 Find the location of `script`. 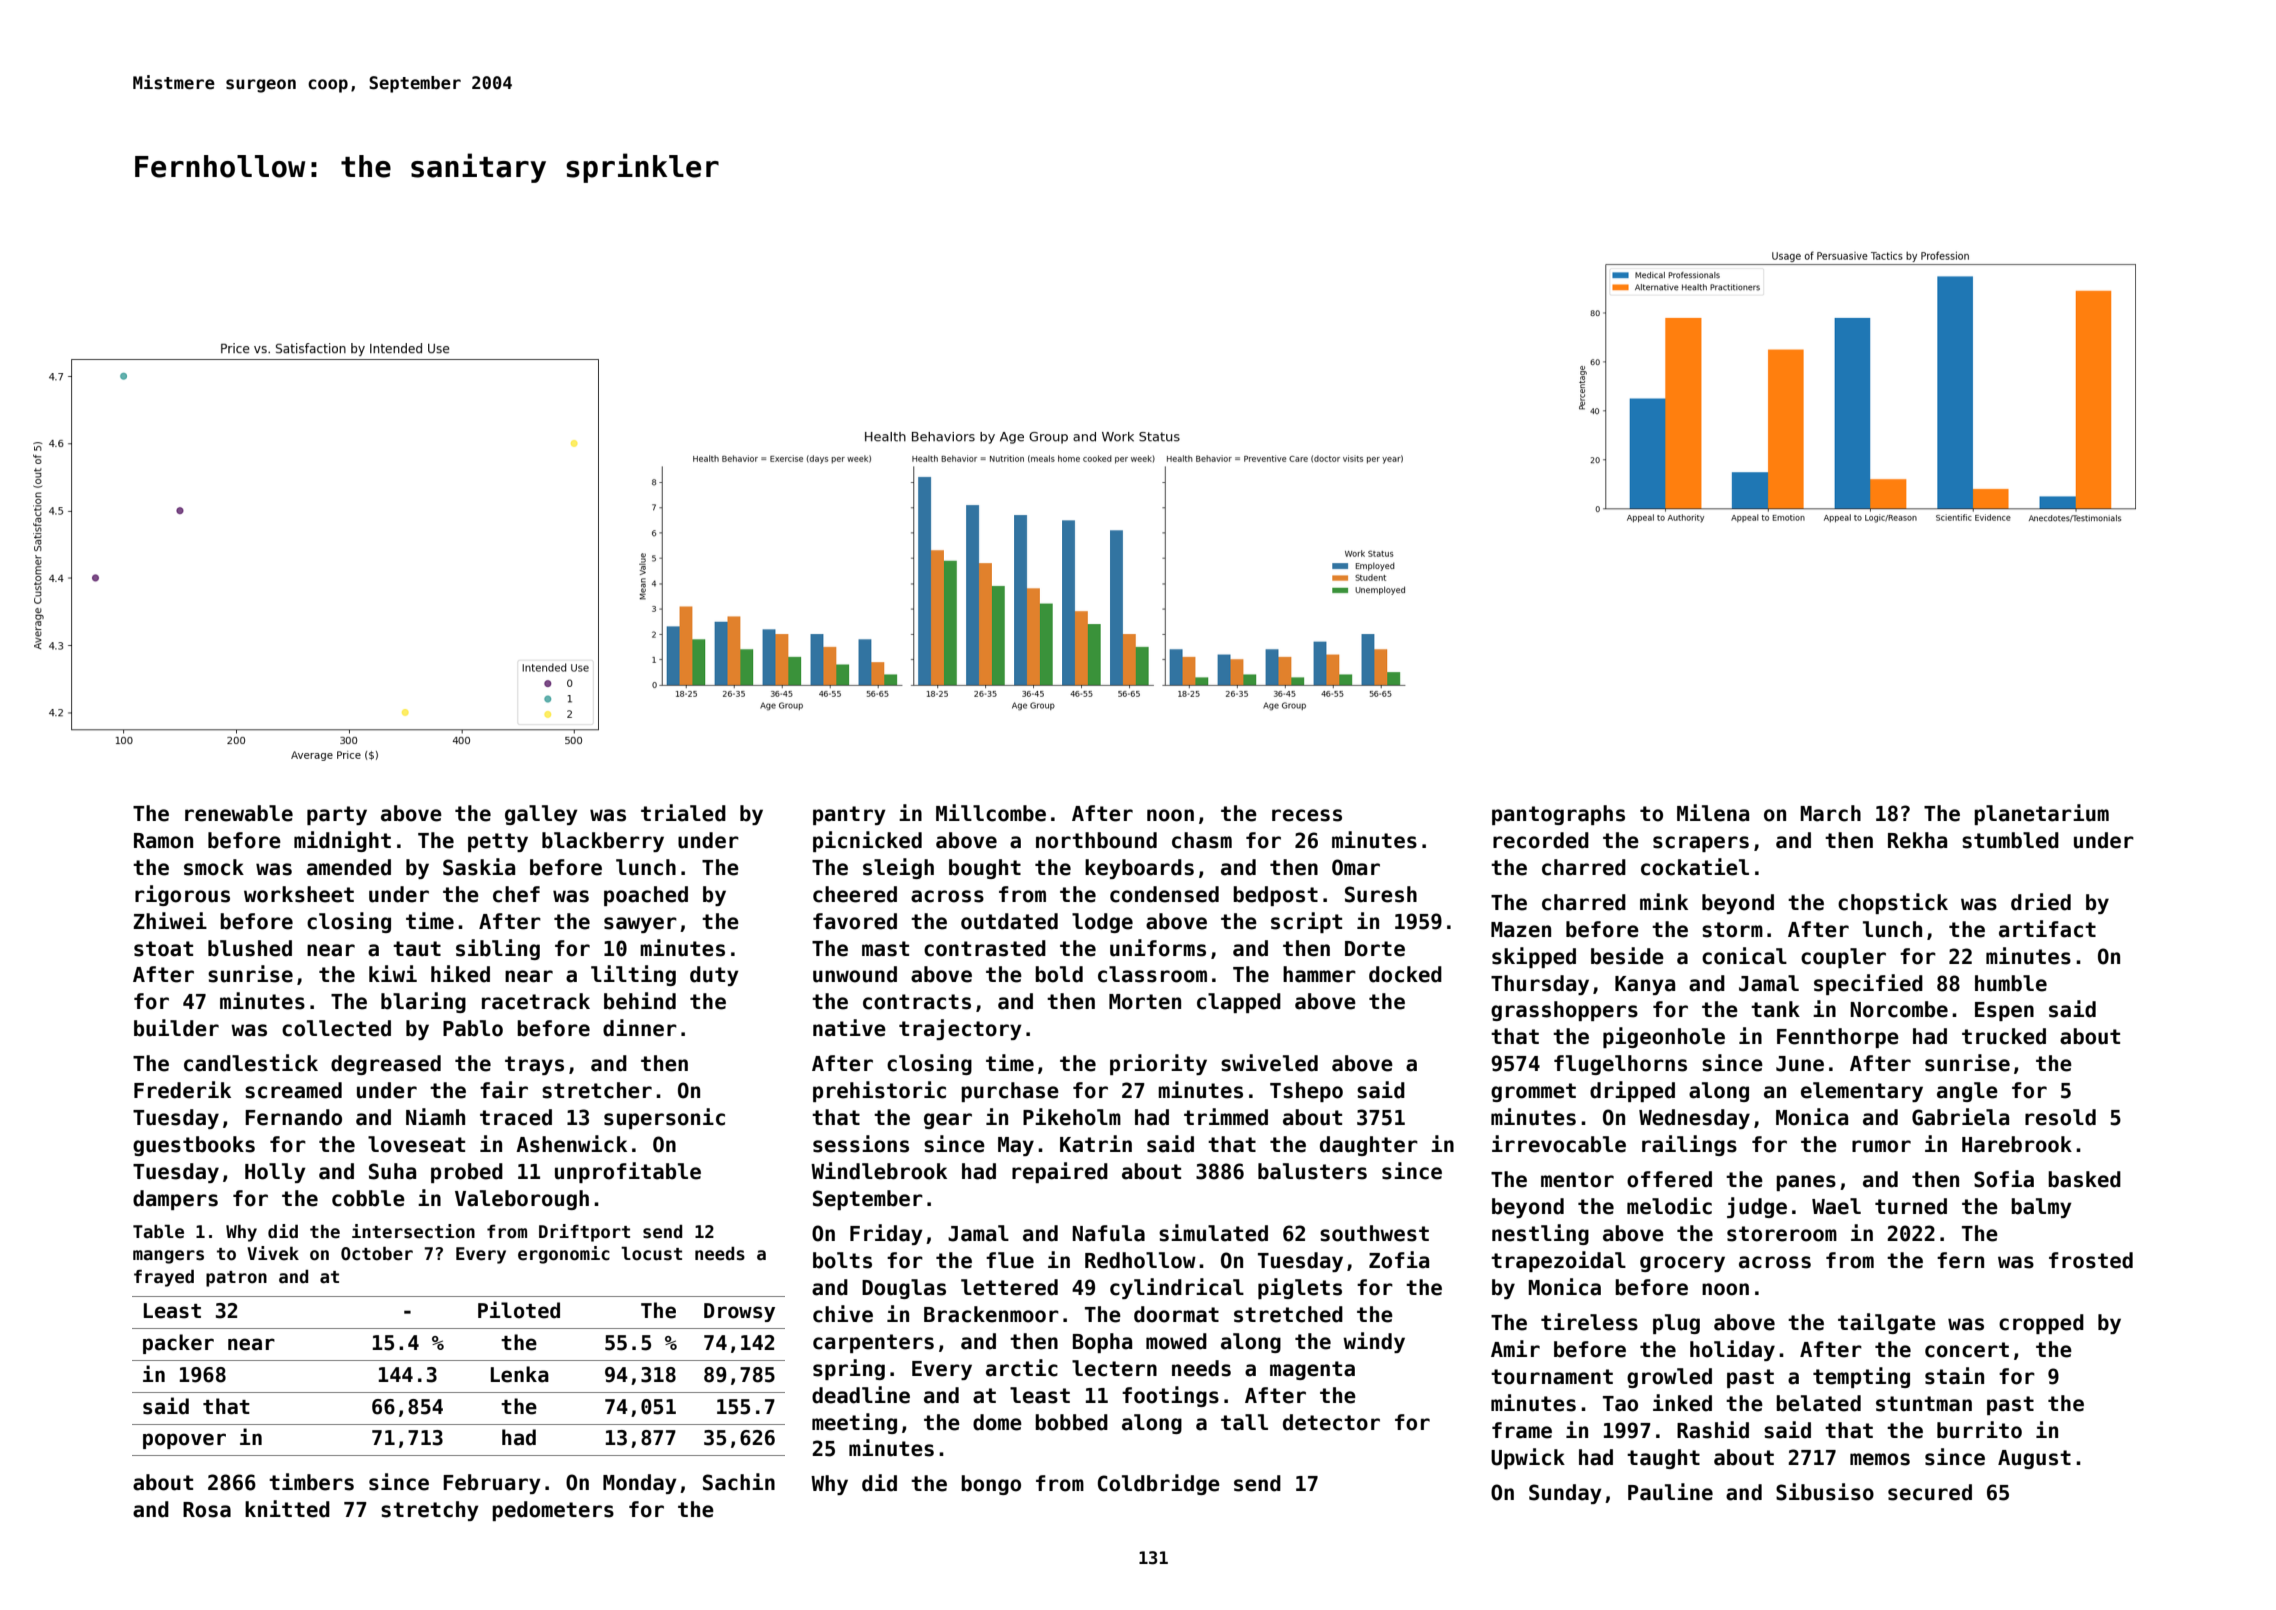

script is located at coordinates (1306, 922).
